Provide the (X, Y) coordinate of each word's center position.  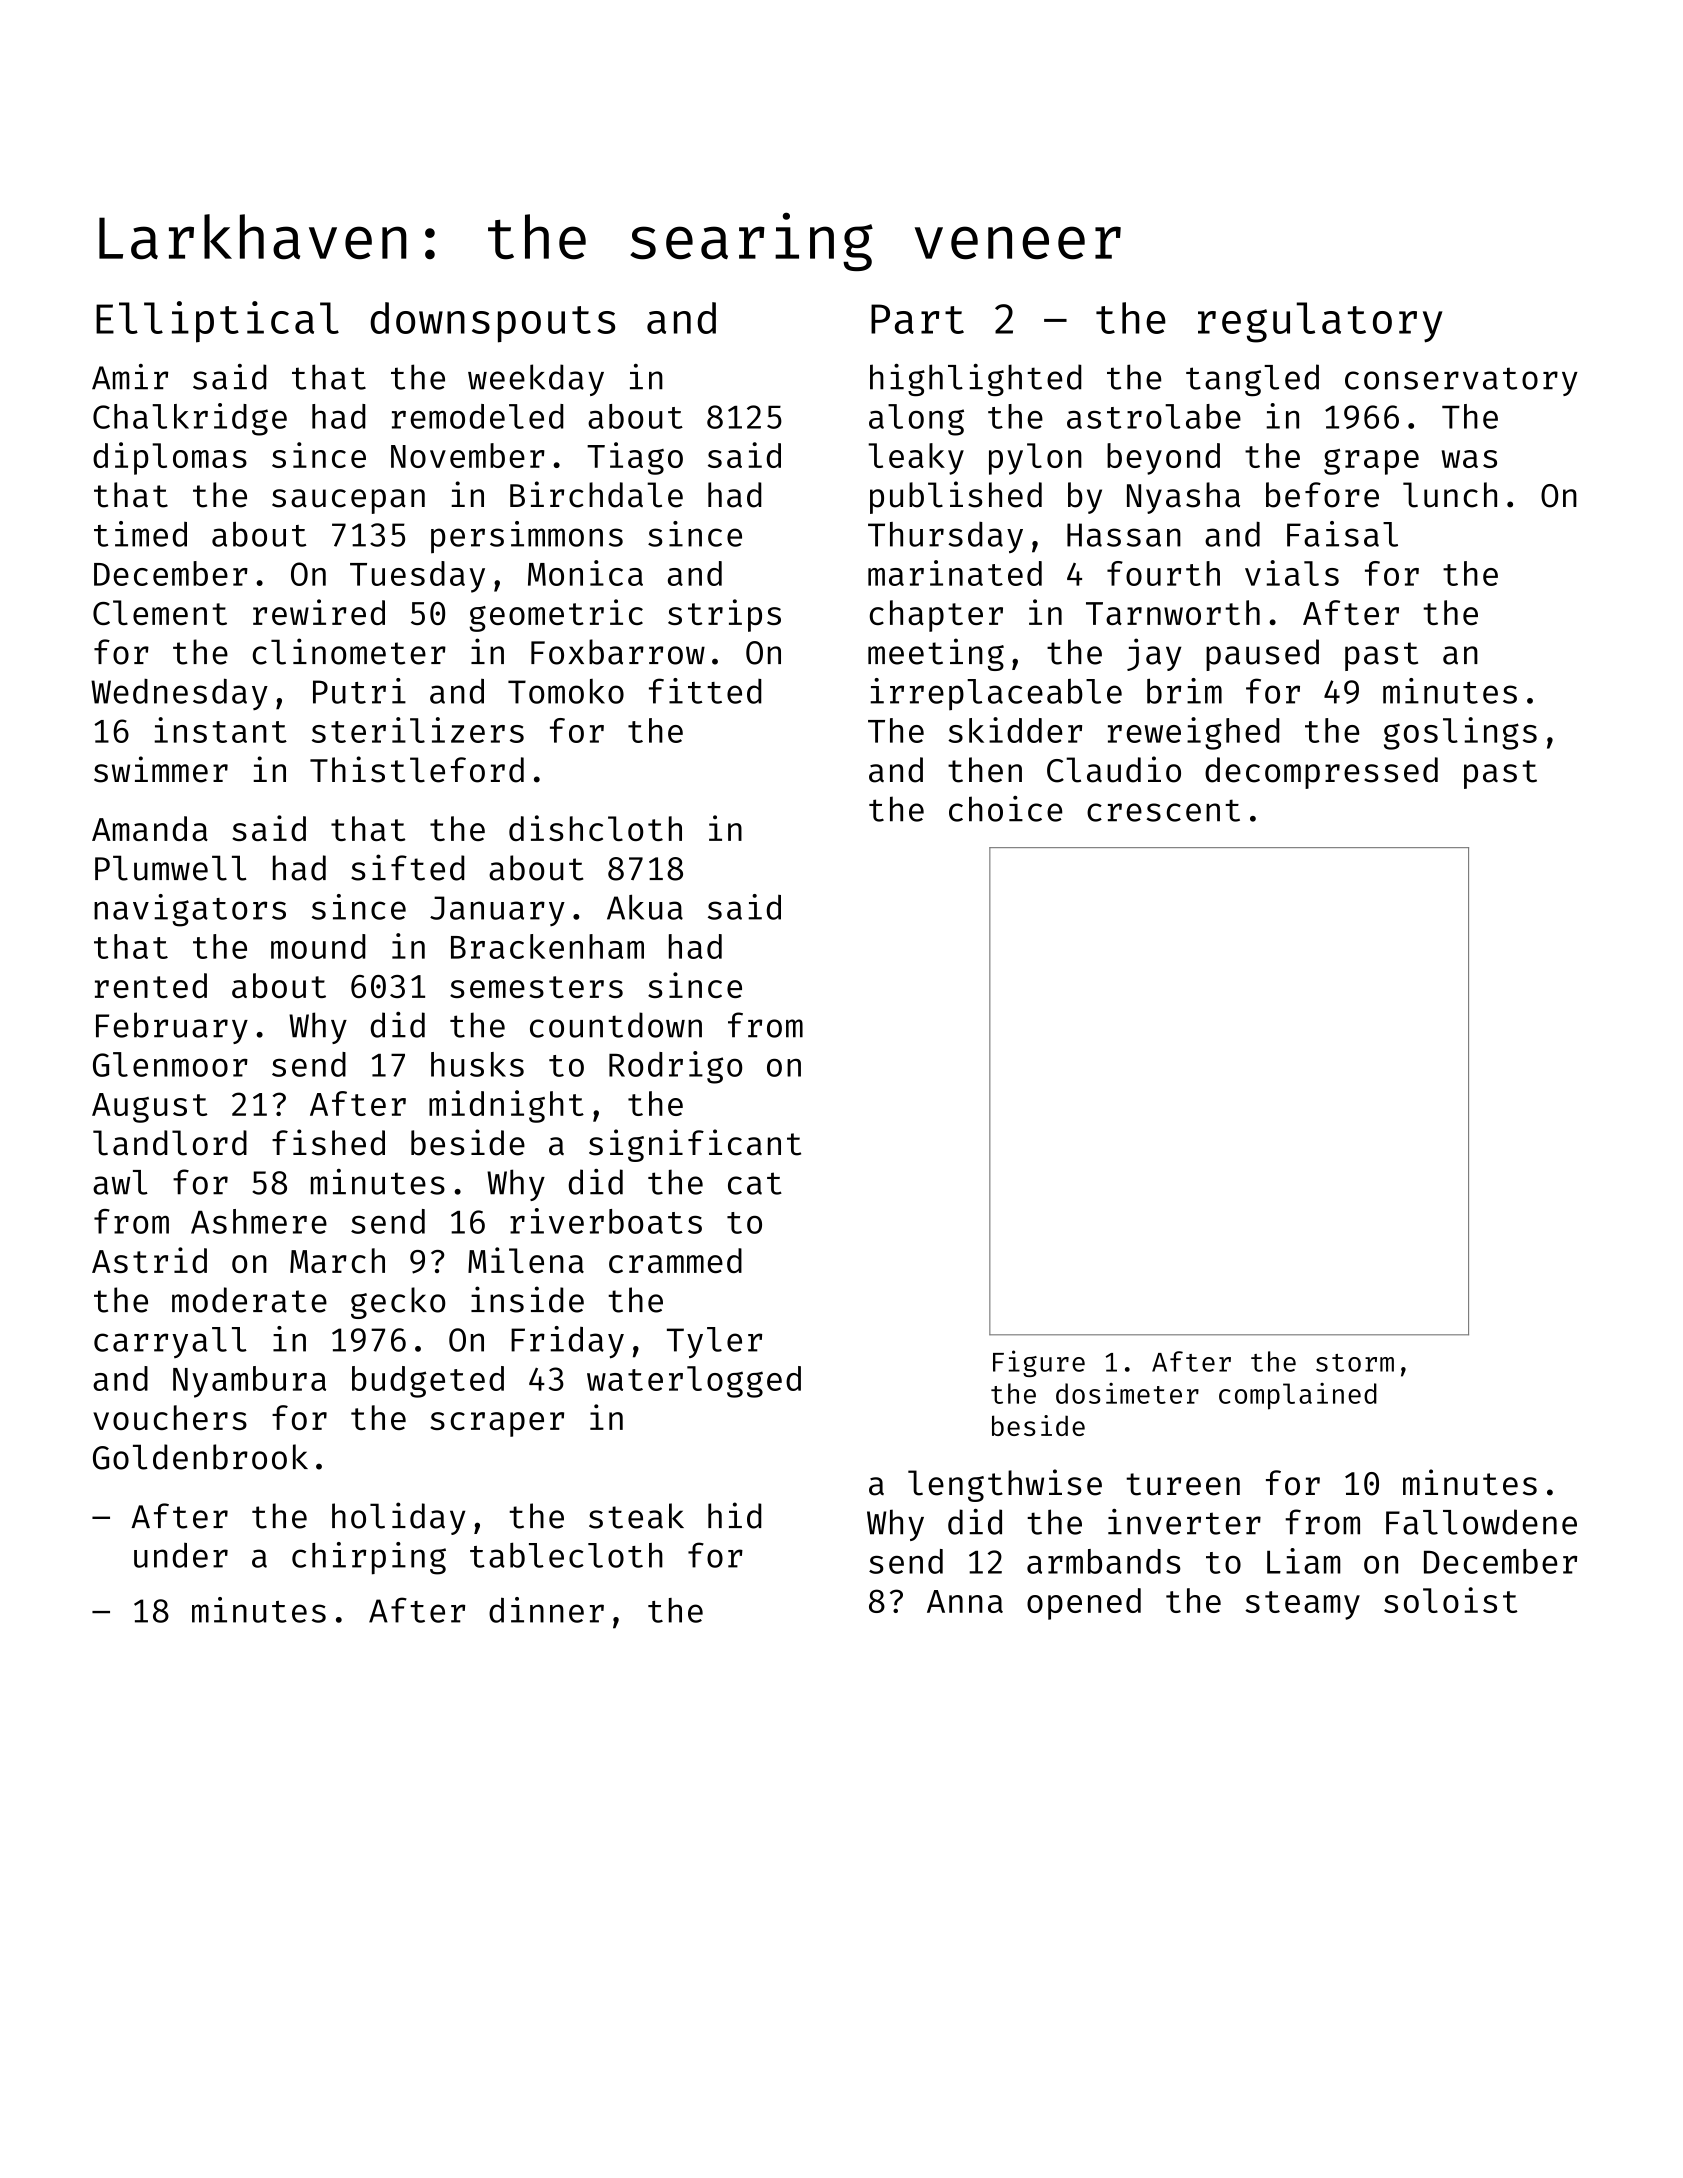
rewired (319, 612)
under (181, 1555)
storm (1355, 1363)
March (337, 1260)
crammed (675, 1260)
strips (724, 615)
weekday (536, 380)
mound (318, 946)
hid (735, 1515)
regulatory (1320, 322)
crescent (1163, 810)
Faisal (1342, 534)
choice (1005, 809)
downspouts (492, 322)
